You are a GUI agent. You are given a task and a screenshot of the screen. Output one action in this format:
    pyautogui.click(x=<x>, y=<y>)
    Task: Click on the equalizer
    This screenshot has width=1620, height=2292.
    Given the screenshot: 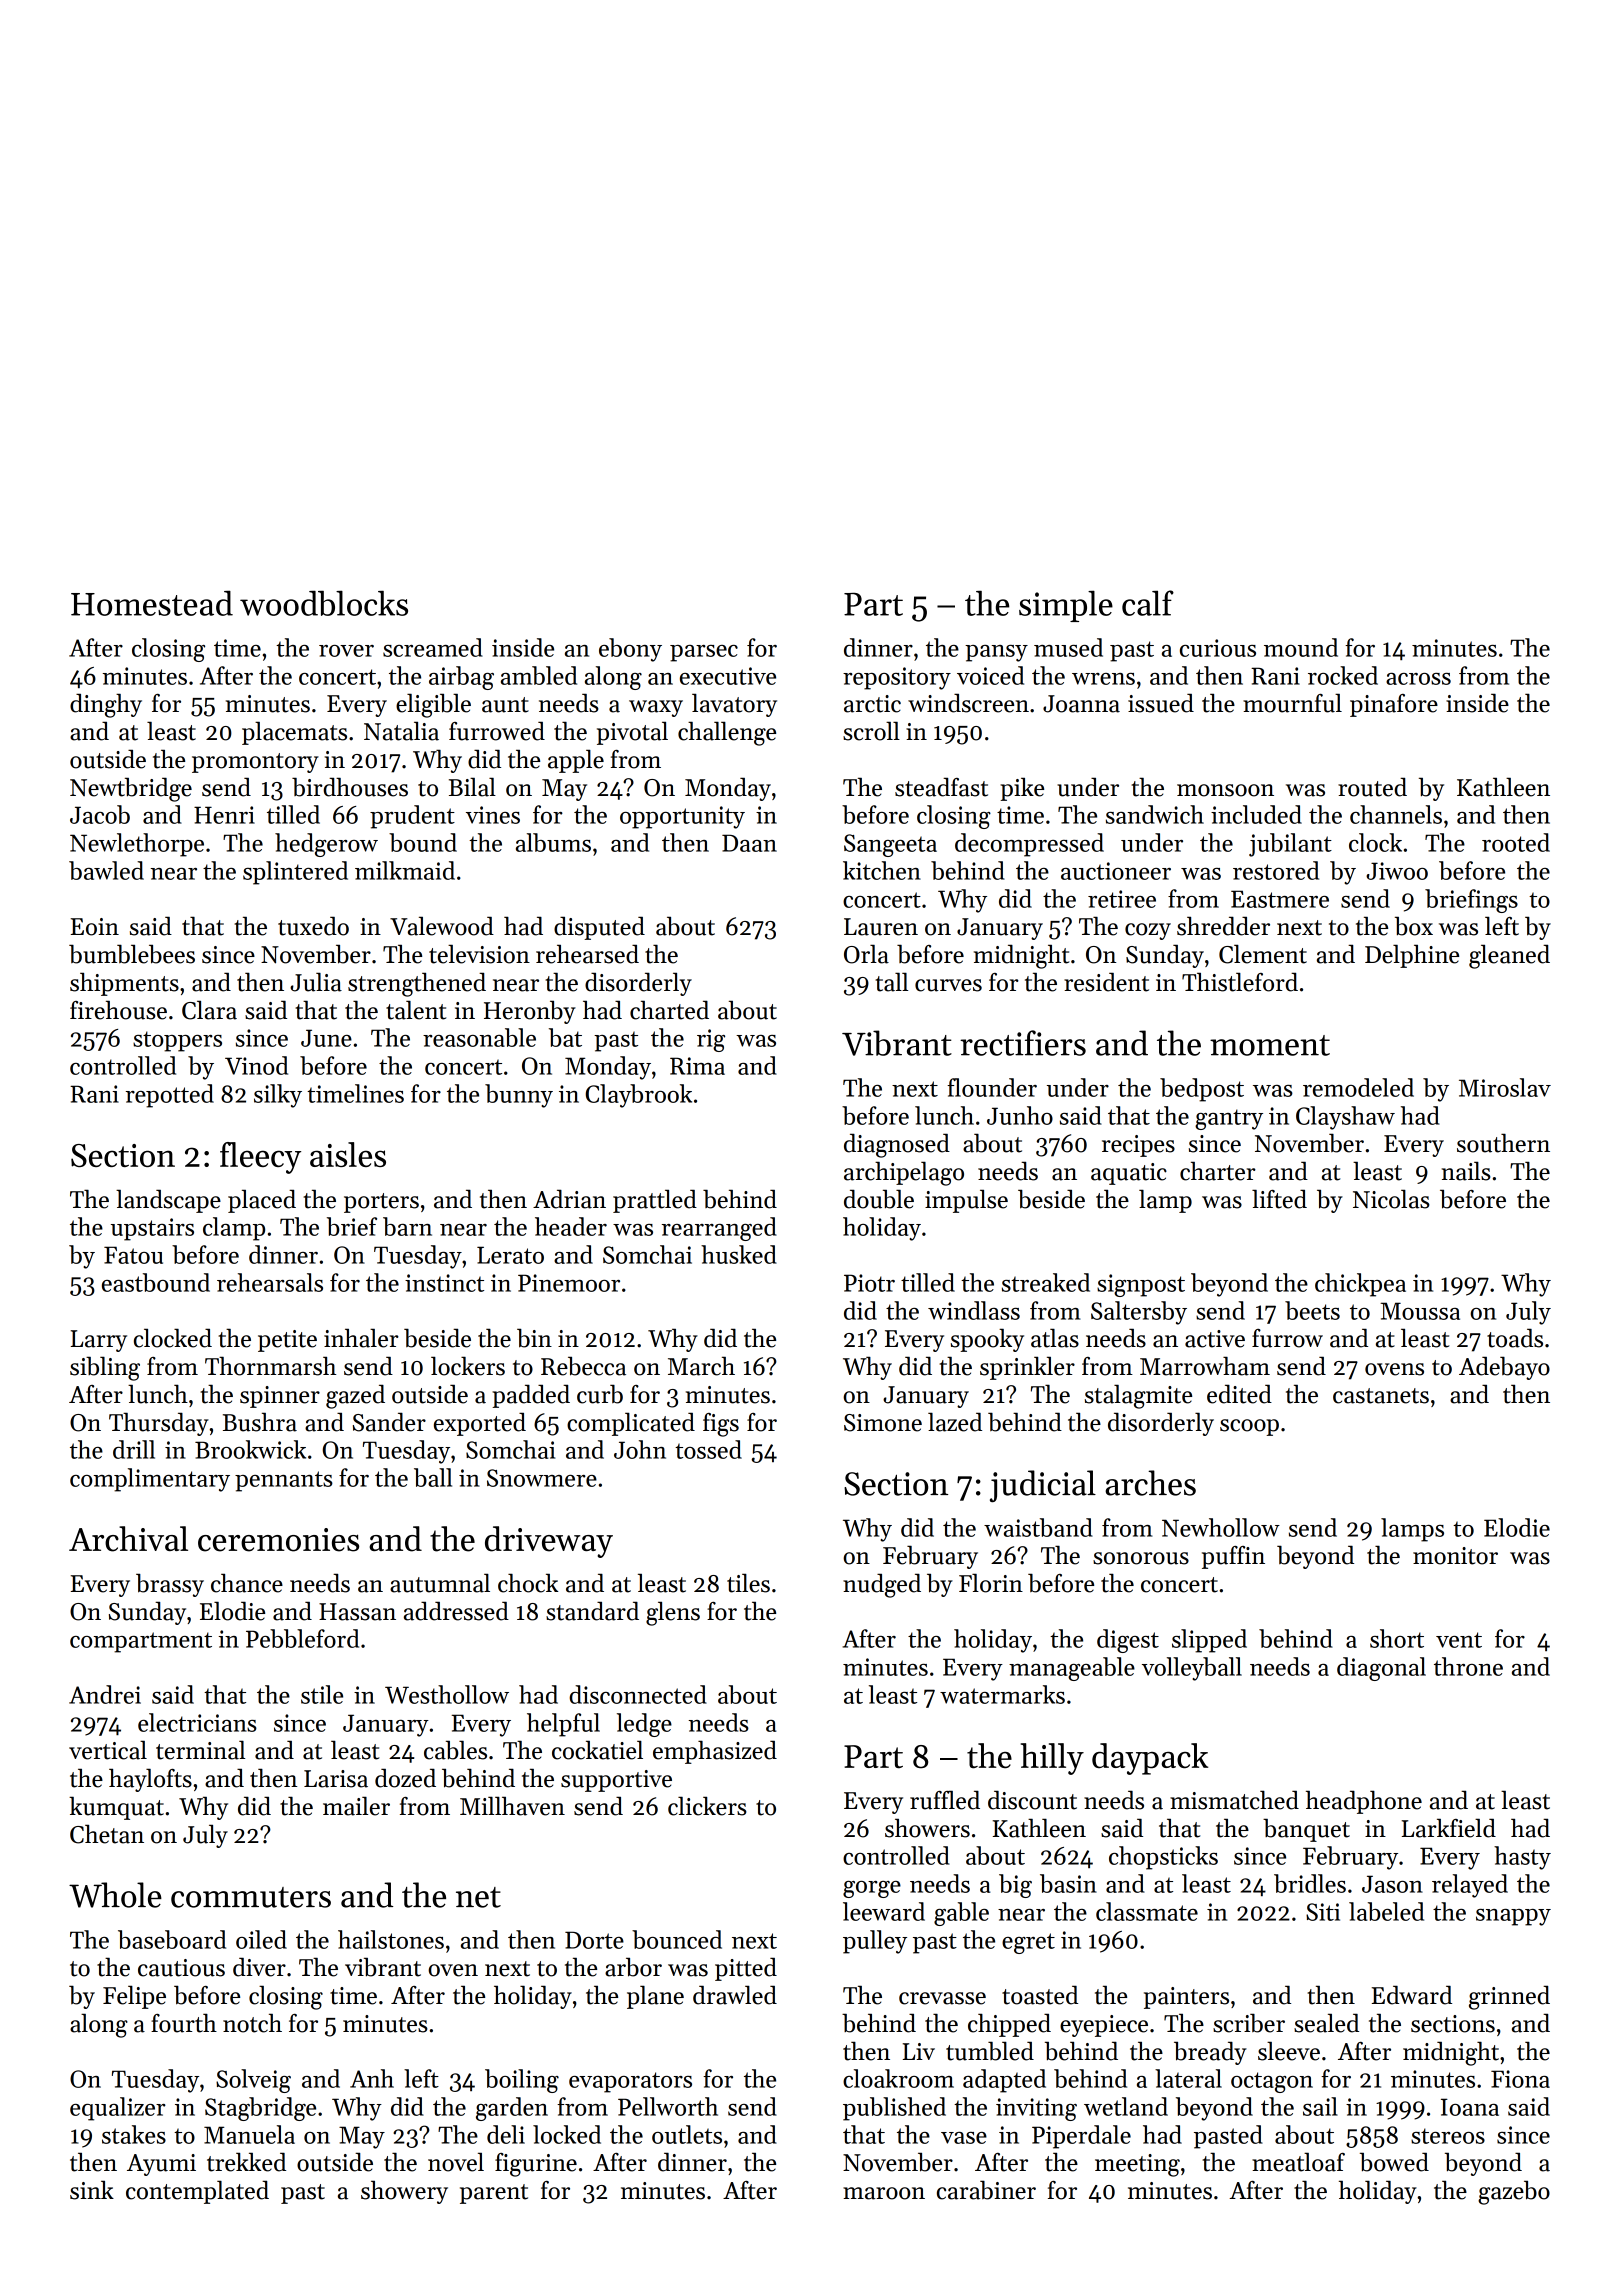 What is the action you would take?
    pyautogui.click(x=118, y=2109)
